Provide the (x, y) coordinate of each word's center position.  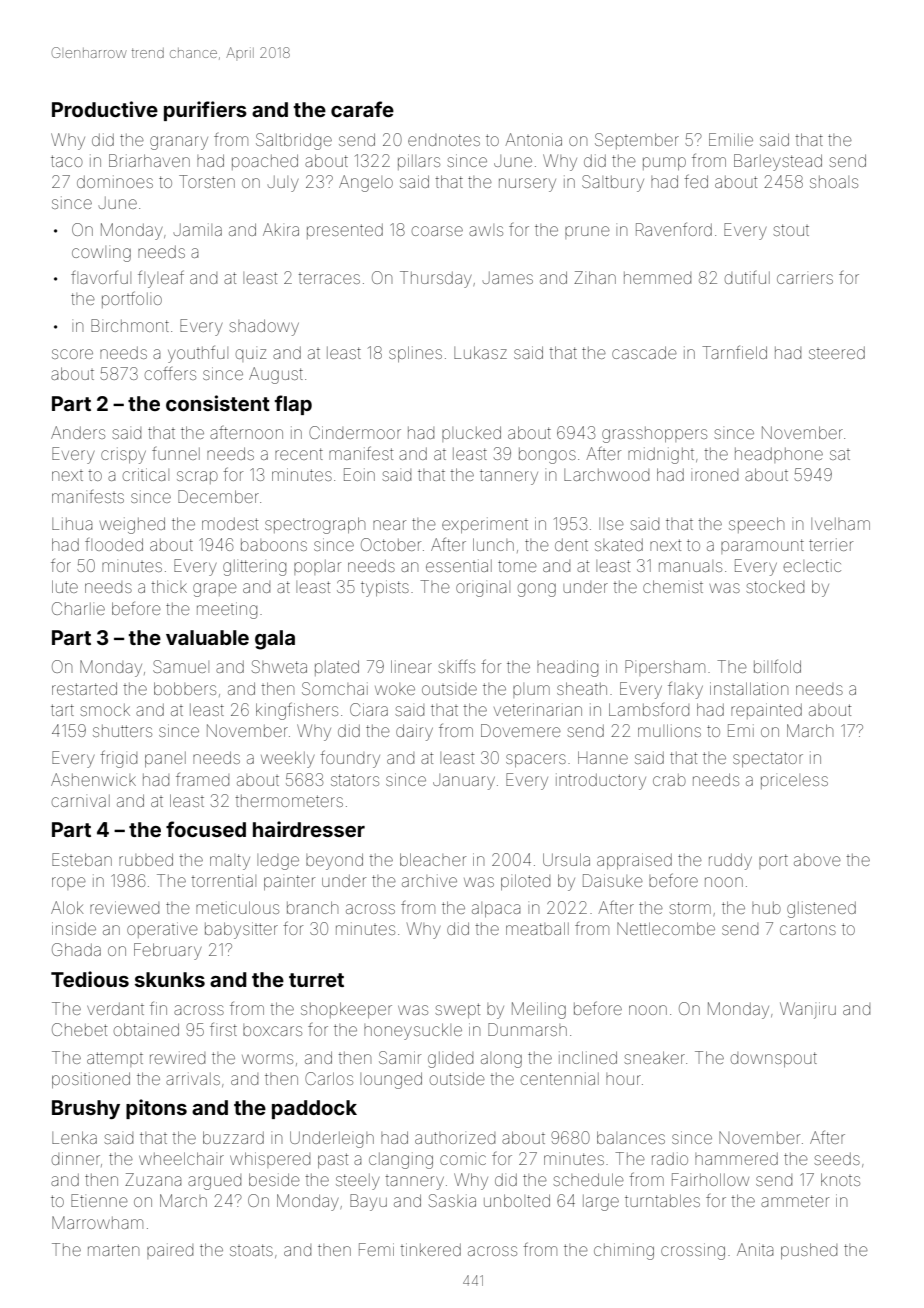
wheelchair (181, 1158)
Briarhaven (149, 160)
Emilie (731, 139)
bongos (547, 456)
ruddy (730, 861)
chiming (624, 1251)
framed (202, 779)
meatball (537, 928)
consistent (218, 403)
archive (429, 880)
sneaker (654, 1057)
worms (267, 1059)
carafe (362, 109)
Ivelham (840, 524)
